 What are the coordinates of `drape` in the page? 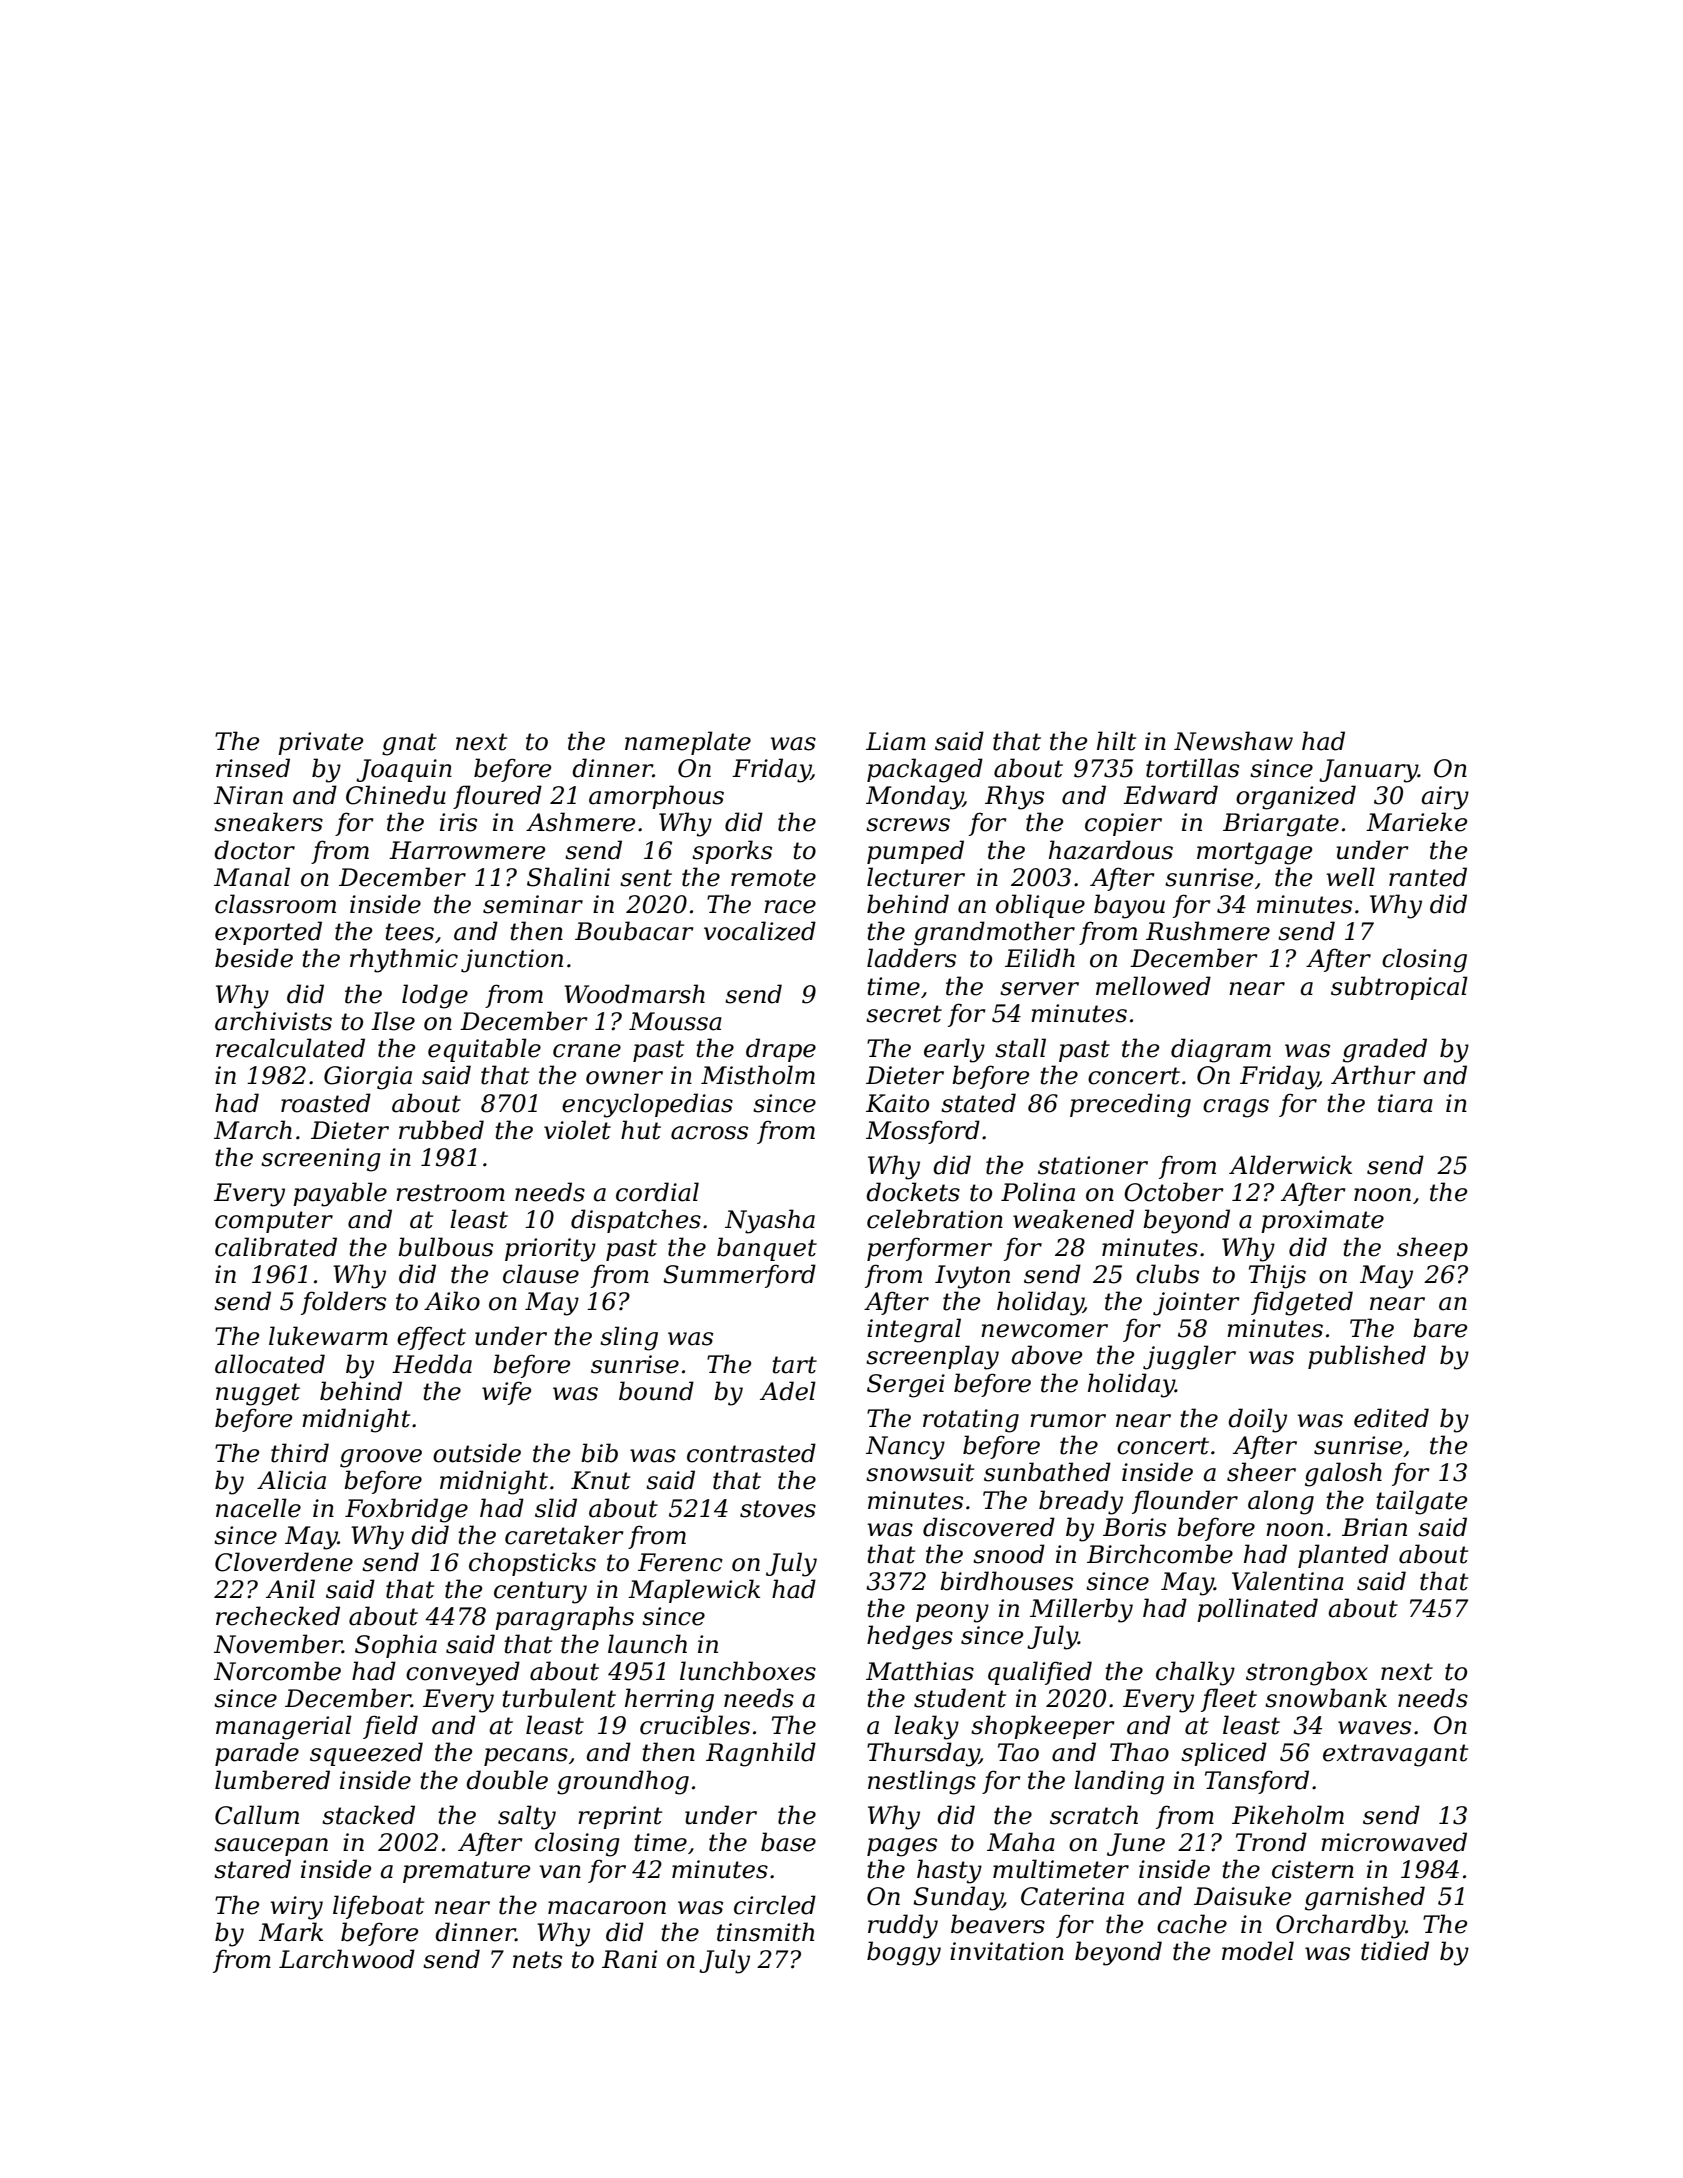 It's located at (781, 1050).
